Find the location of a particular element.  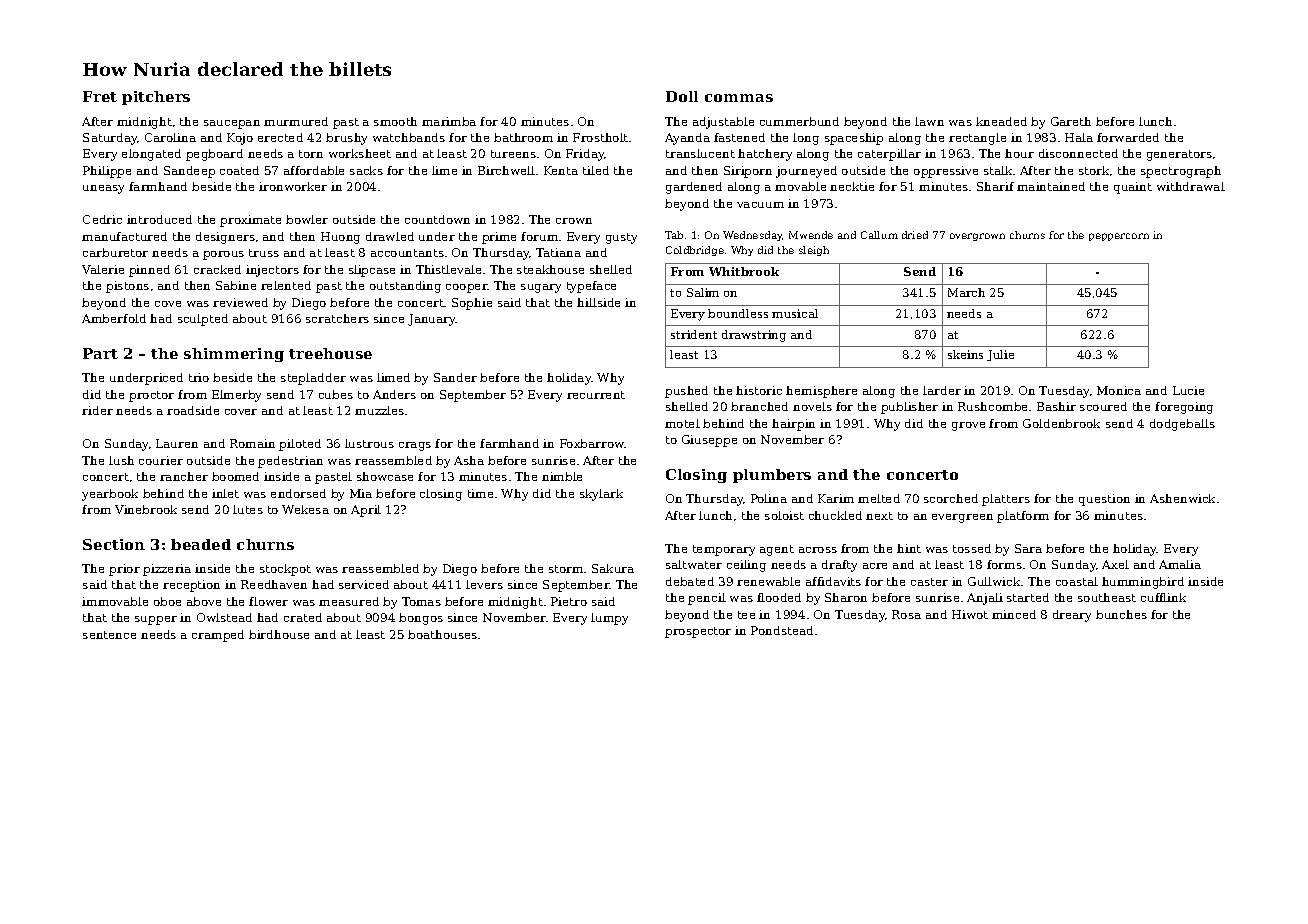

dodgeballs is located at coordinates (1182, 425).
